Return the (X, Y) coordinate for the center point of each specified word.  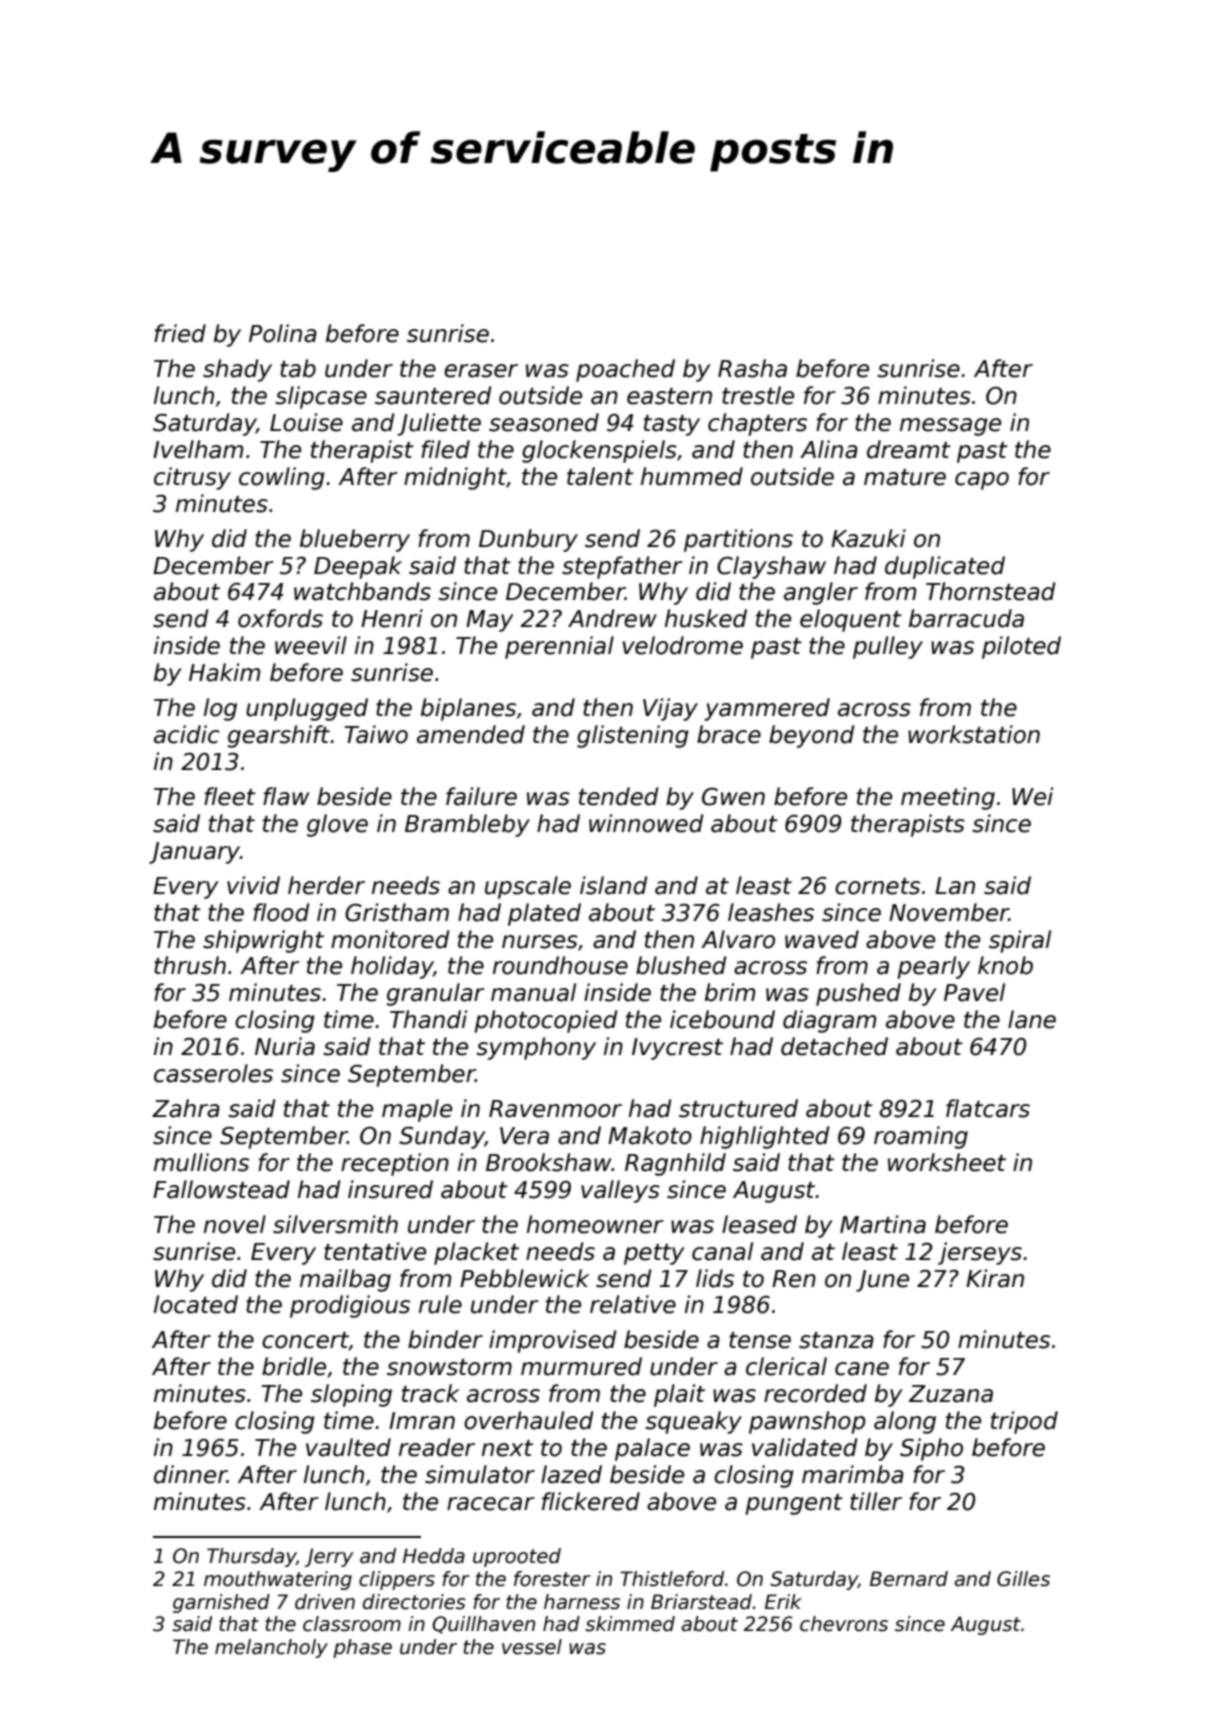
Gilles (1023, 1579)
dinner (190, 1474)
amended (471, 734)
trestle (758, 395)
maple (417, 1110)
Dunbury (528, 540)
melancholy (271, 1648)
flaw (286, 796)
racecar (491, 1504)
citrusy (192, 478)
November (949, 912)
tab (298, 368)
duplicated (945, 567)
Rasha (752, 368)
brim (730, 992)
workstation (974, 734)
